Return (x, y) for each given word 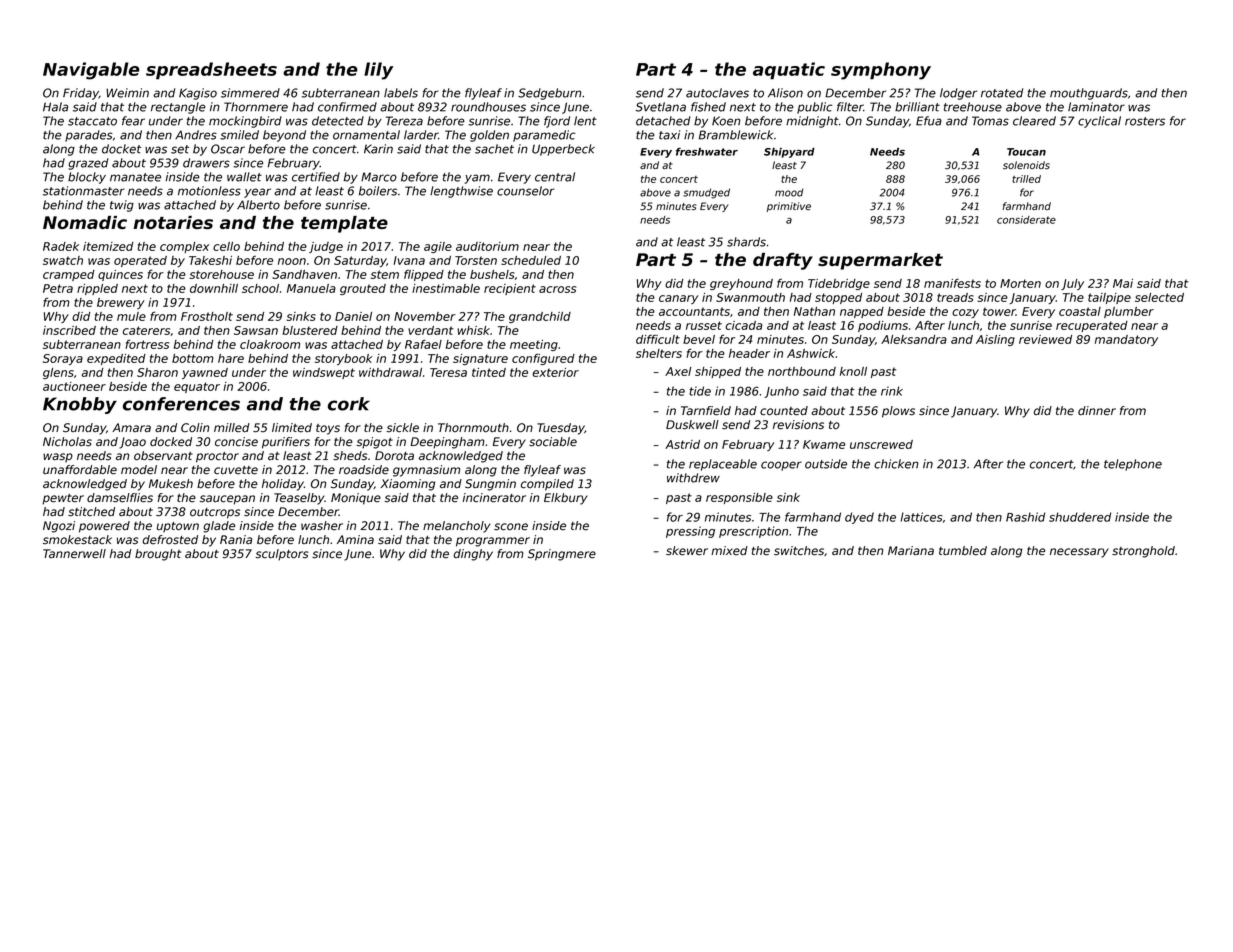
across (557, 289)
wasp (58, 458)
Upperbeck (563, 150)
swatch (63, 260)
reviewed (1045, 339)
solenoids (1026, 165)
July (1072, 284)
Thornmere (256, 107)
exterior (555, 372)
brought (158, 555)
